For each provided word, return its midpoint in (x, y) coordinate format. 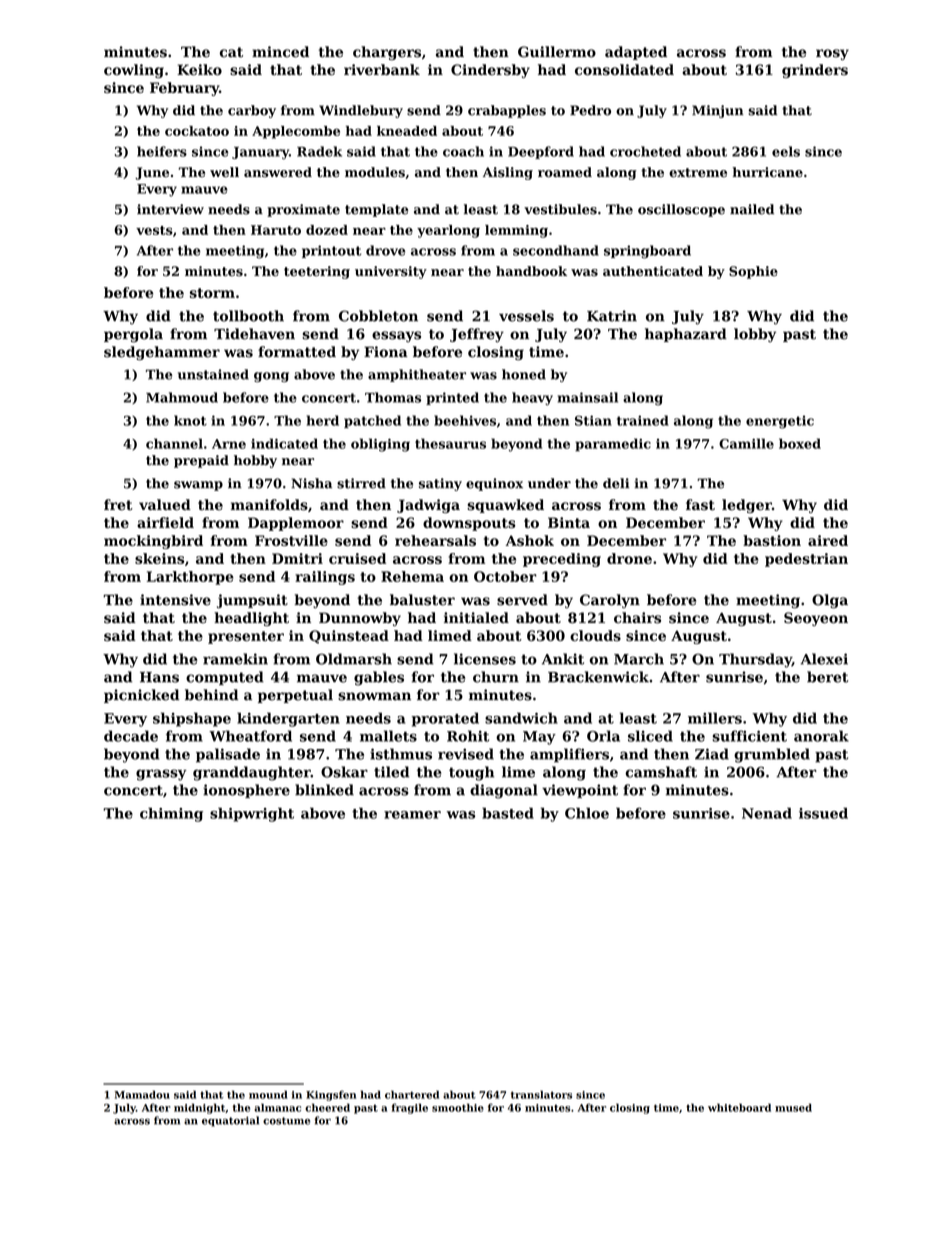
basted (508, 813)
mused (793, 1107)
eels (786, 151)
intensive (175, 600)
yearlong (448, 231)
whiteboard (739, 1107)
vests (154, 230)
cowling (134, 71)
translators (541, 1094)
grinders (815, 71)
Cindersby (490, 71)
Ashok (530, 540)
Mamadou (142, 1094)
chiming (171, 815)
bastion (772, 540)
